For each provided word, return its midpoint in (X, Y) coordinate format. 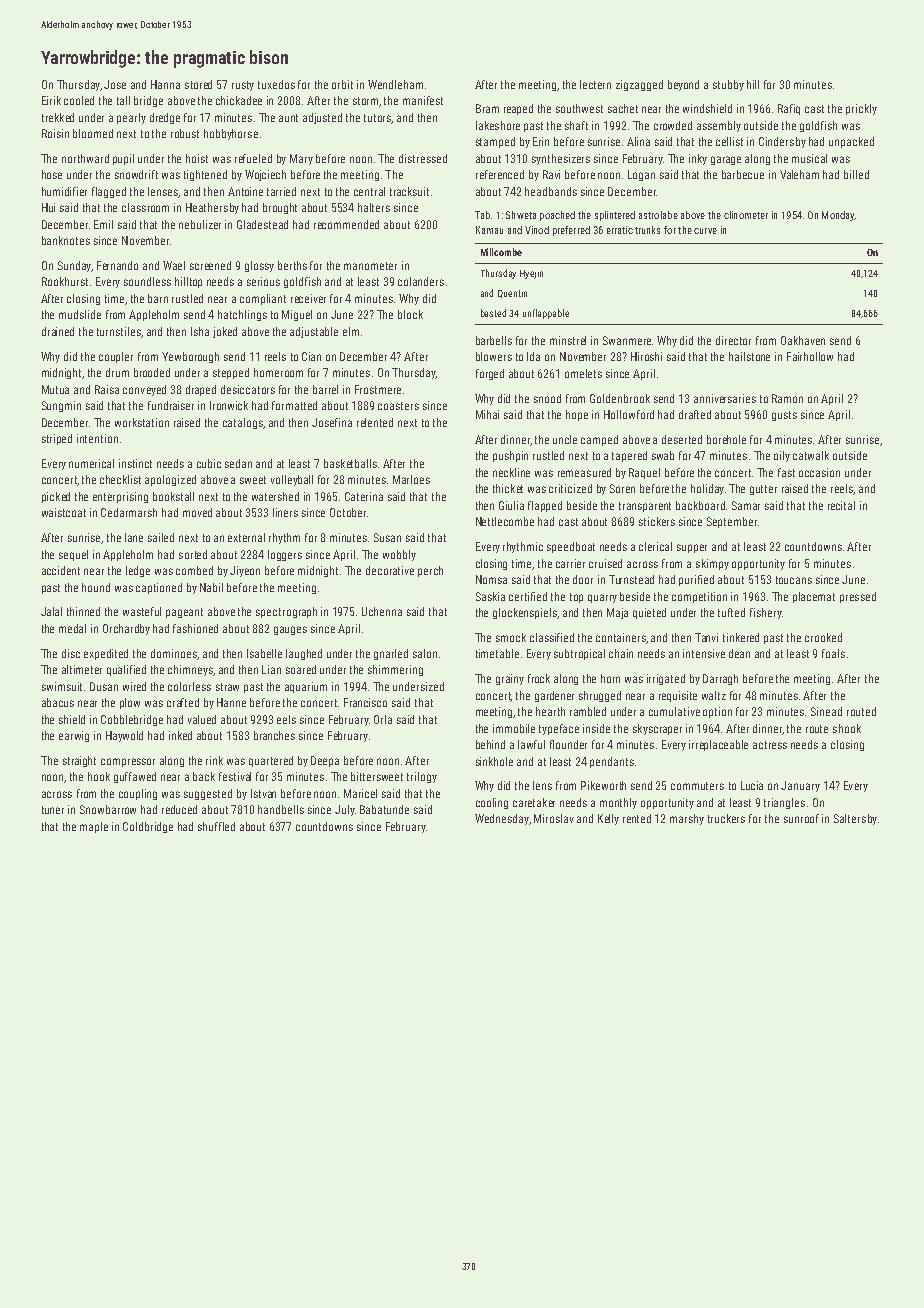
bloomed (93, 133)
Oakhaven (803, 340)
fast (786, 472)
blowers (494, 356)
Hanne (231, 702)
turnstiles (119, 331)
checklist (120, 479)
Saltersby (855, 819)
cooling (492, 803)
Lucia (752, 785)
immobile (514, 728)
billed (856, 174)
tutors (378, 119)
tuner (53, 810)
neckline (511, 472)
